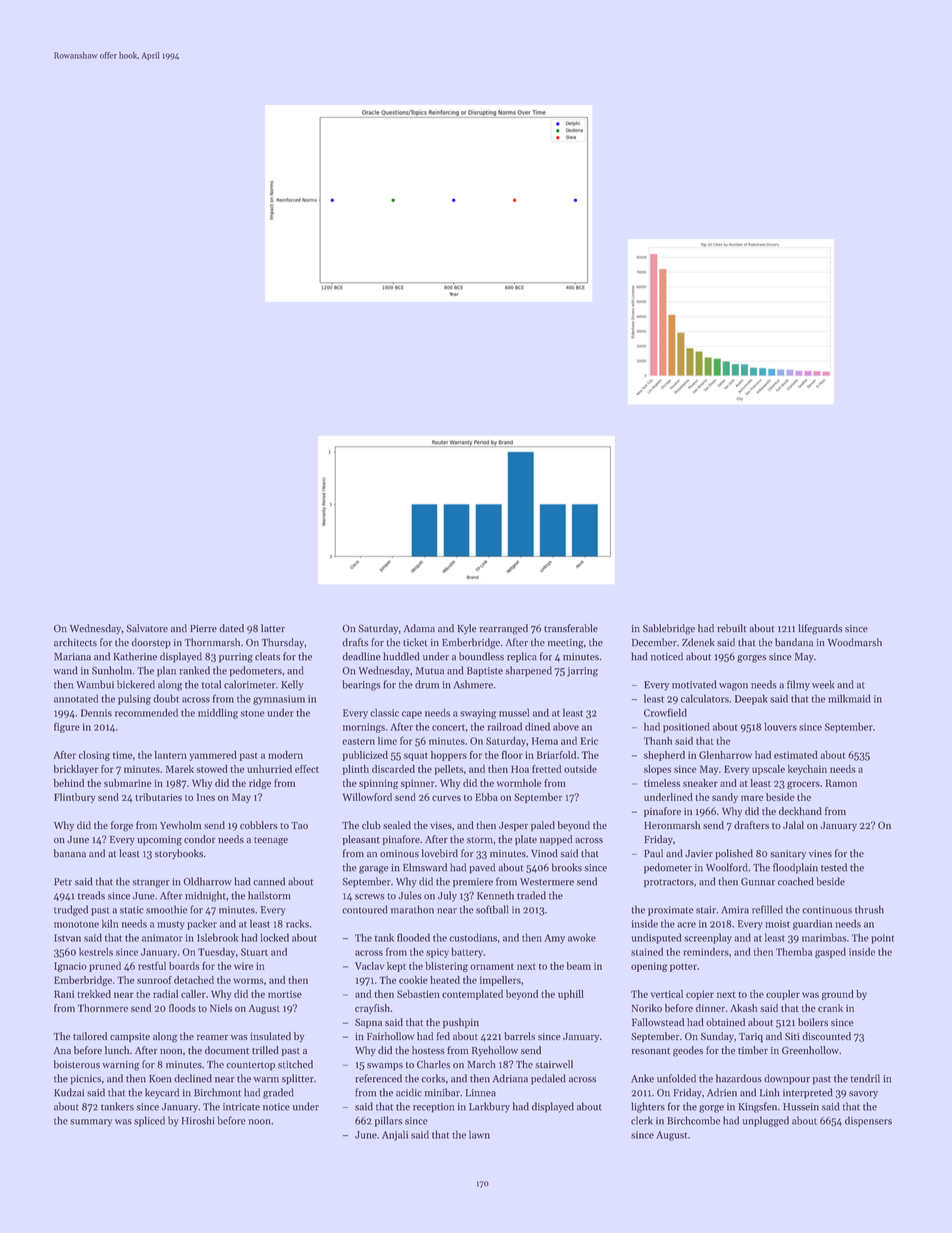 The image size is (952, 1233). What do you see at coordinates (519, 783) in the screenshot?
I see `wormhole` at bounding box center [519, 783].
